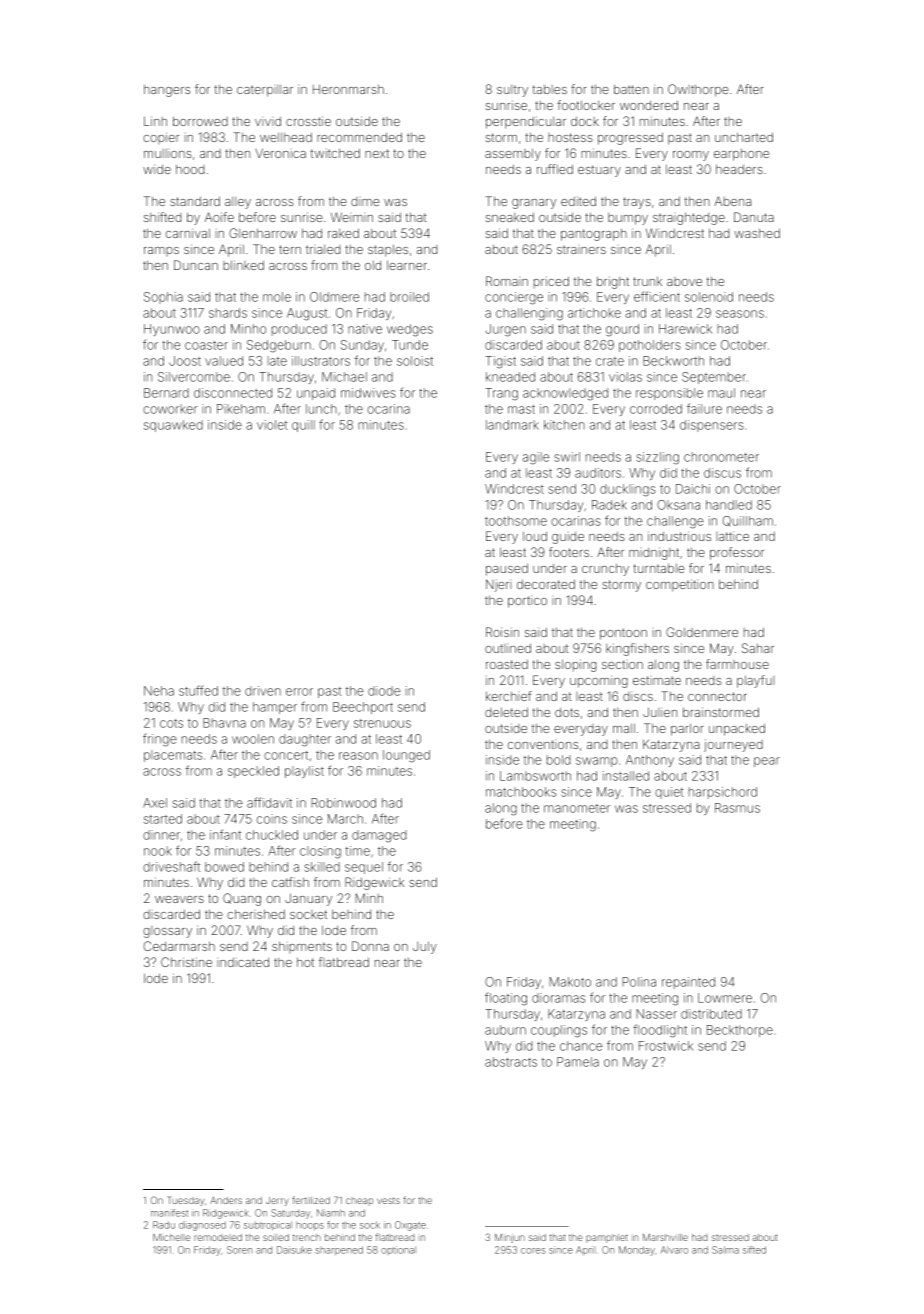 This document has width=924, height=1314. What do you see at coordinates (623, 634) in the document?
I see `pontoon` at bounding box center [623, 634].
